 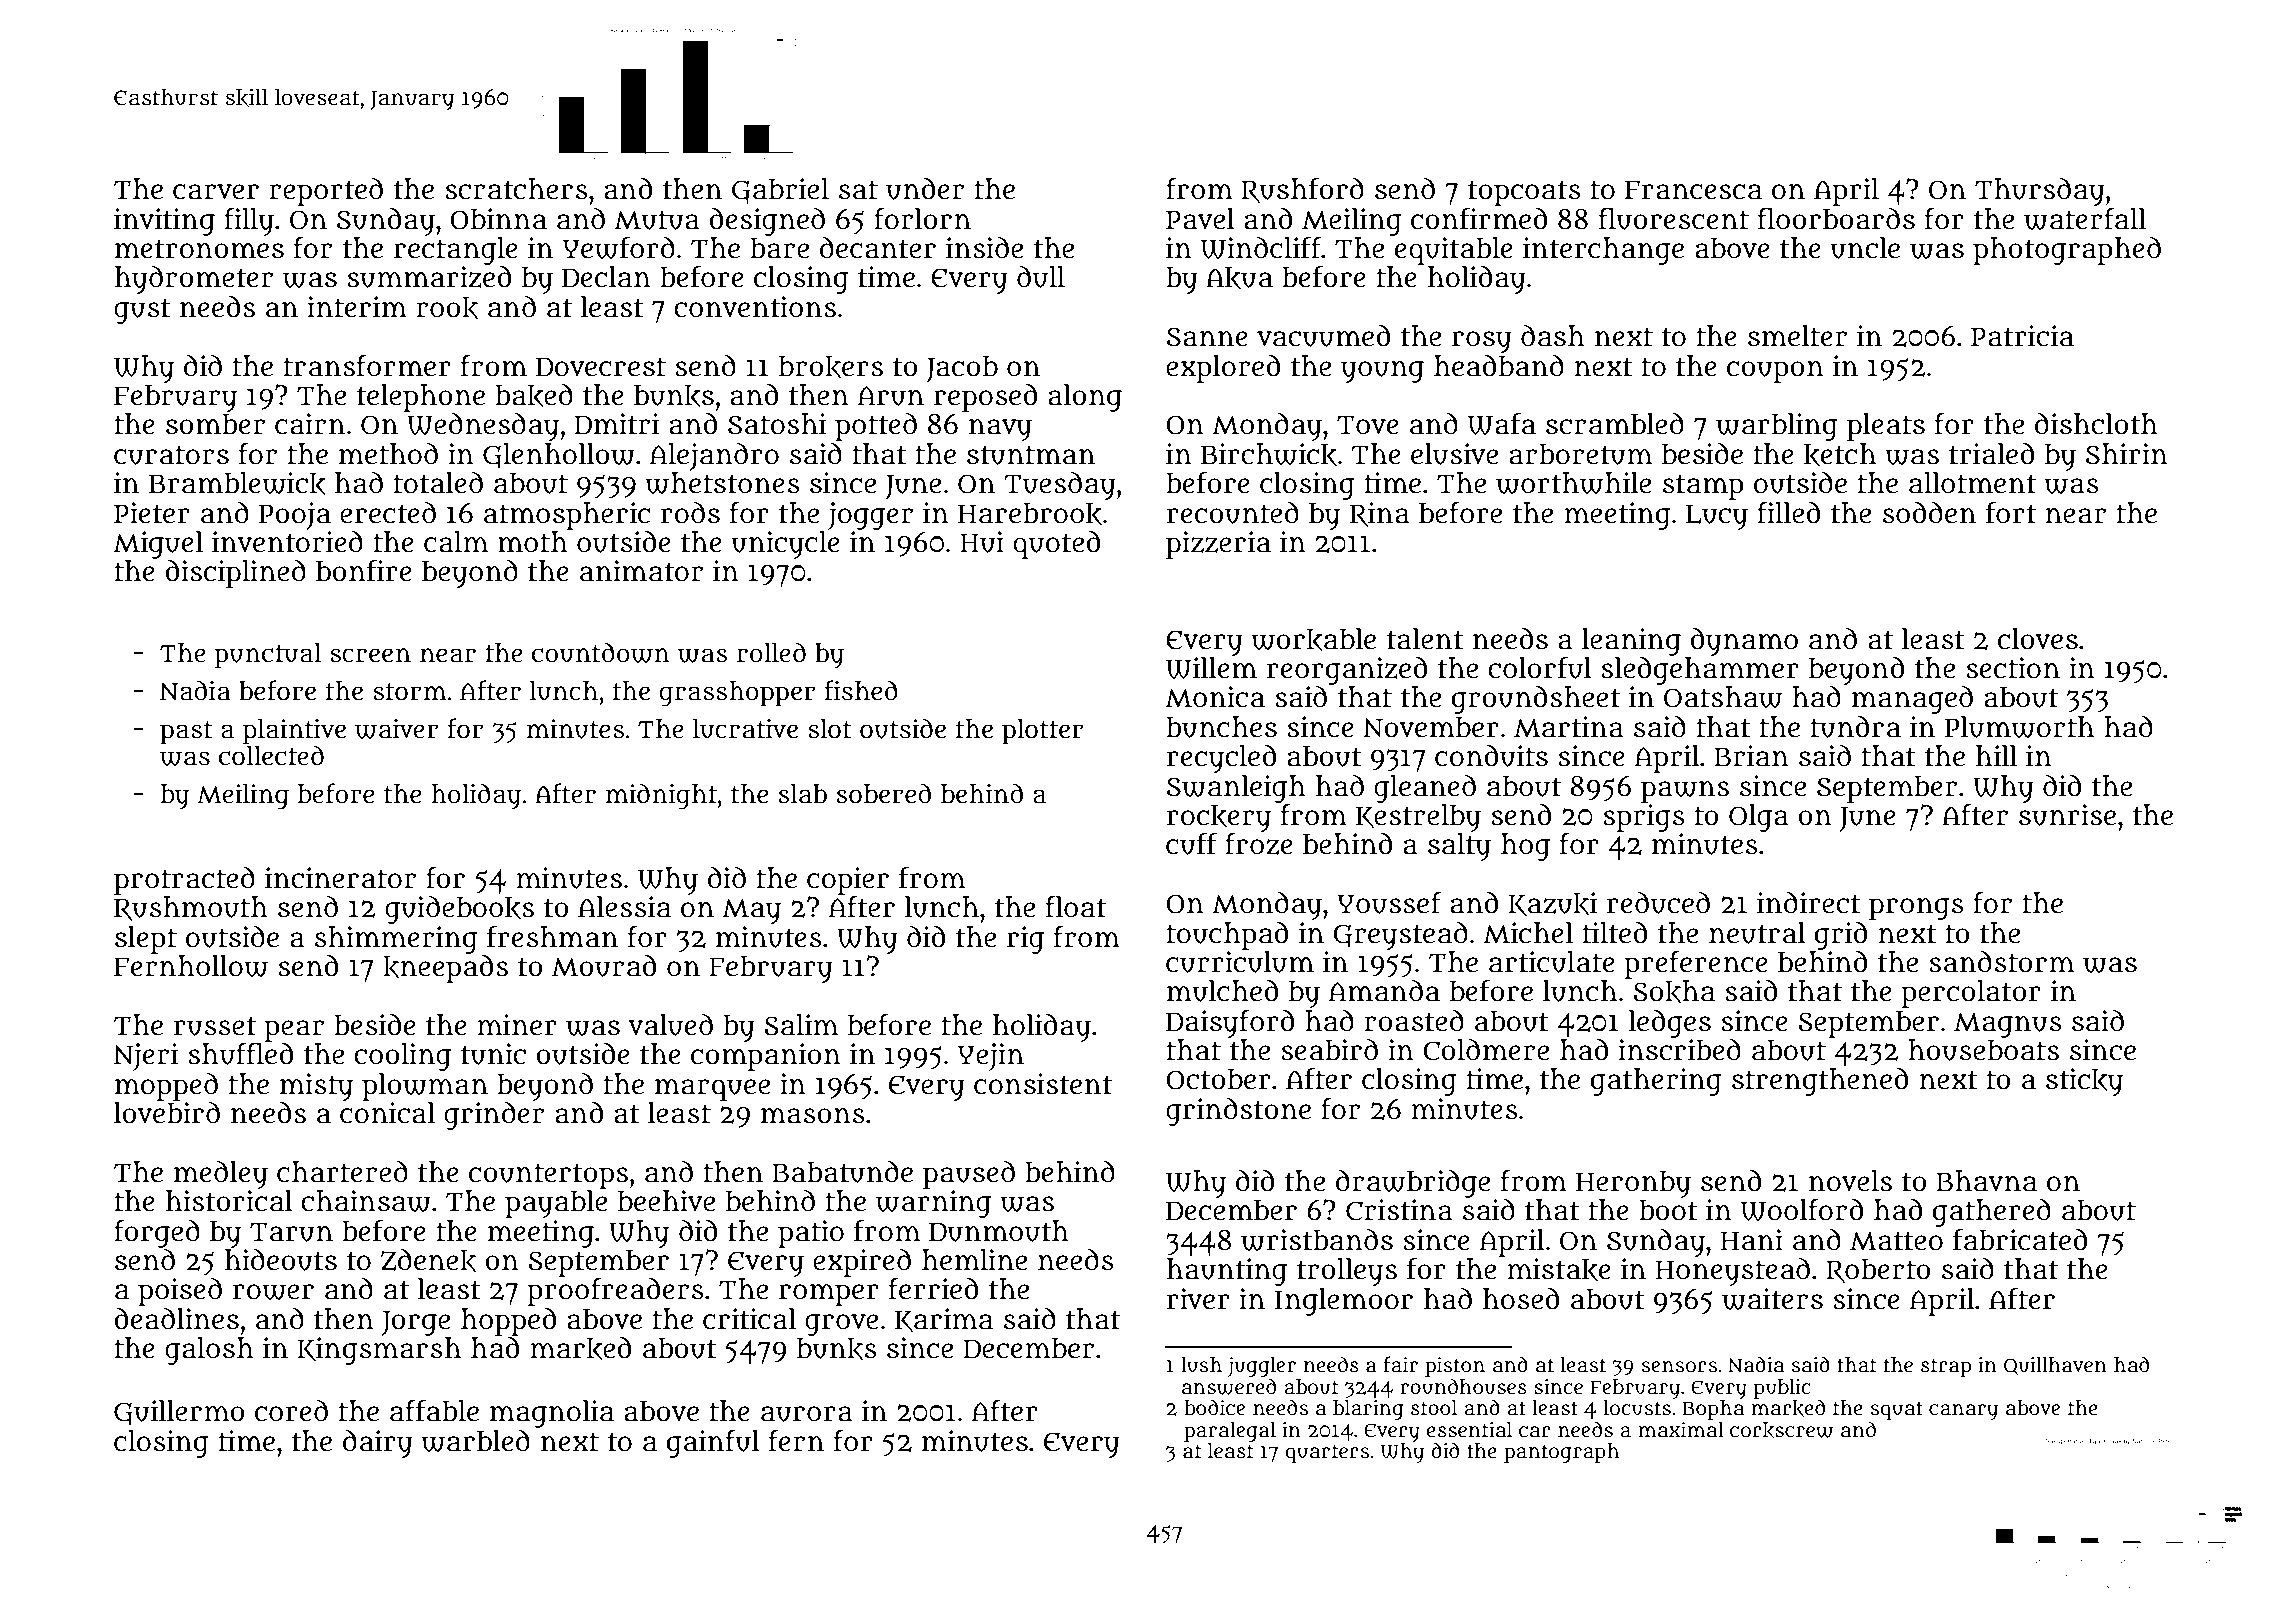 What do you see at coordinates (1230, 1432) in the screenshot?
I see `paralegal` at bounding box center [1230, 1432].
